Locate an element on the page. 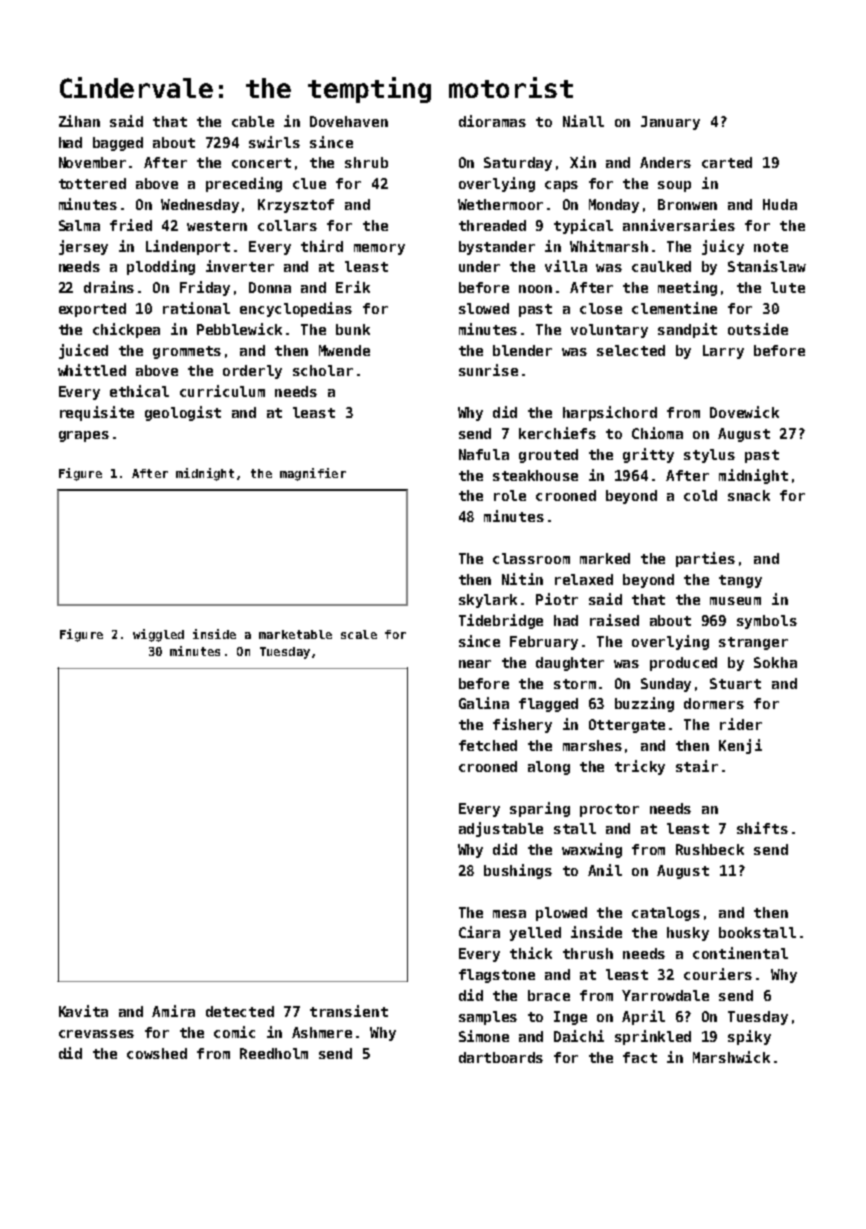 This document has width=866, height=1229. Bronwen is located at coordinates (687, 204).
